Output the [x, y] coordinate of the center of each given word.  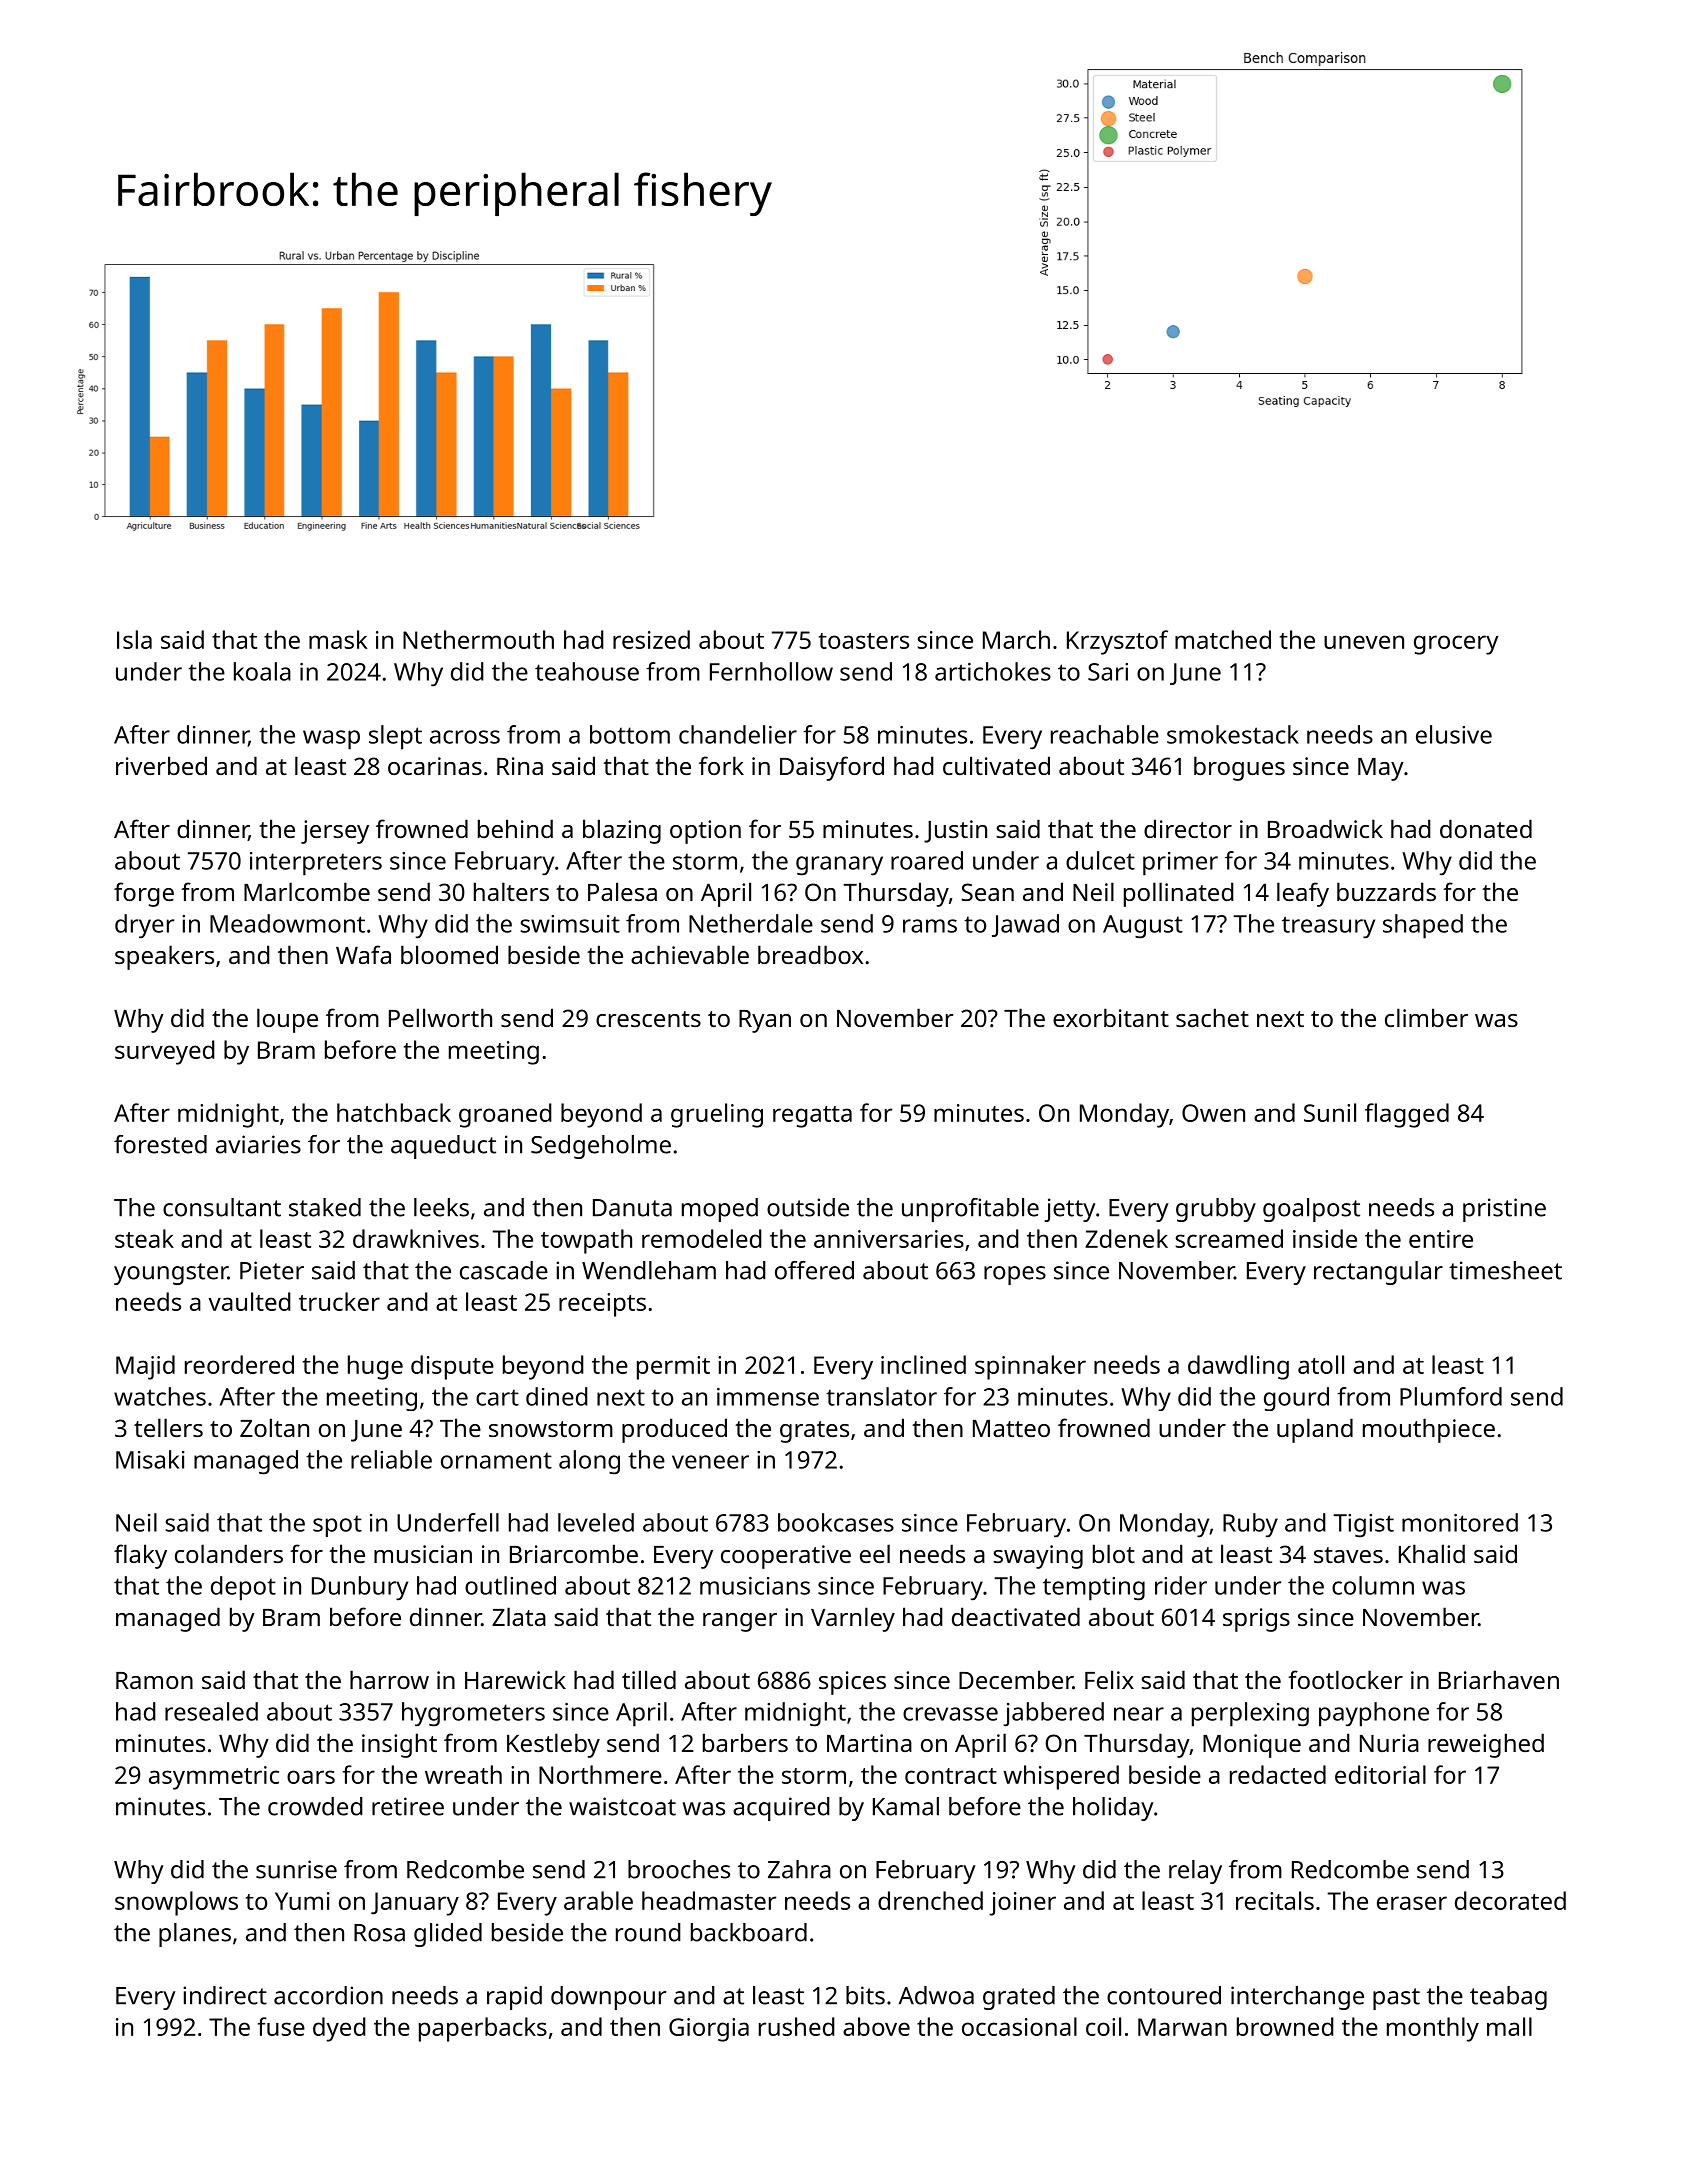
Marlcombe [307, 891]
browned [1285, 2026]
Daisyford [832, 768]
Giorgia [709, 2030]
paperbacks [483, 2029]
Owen [1213, 1113]
